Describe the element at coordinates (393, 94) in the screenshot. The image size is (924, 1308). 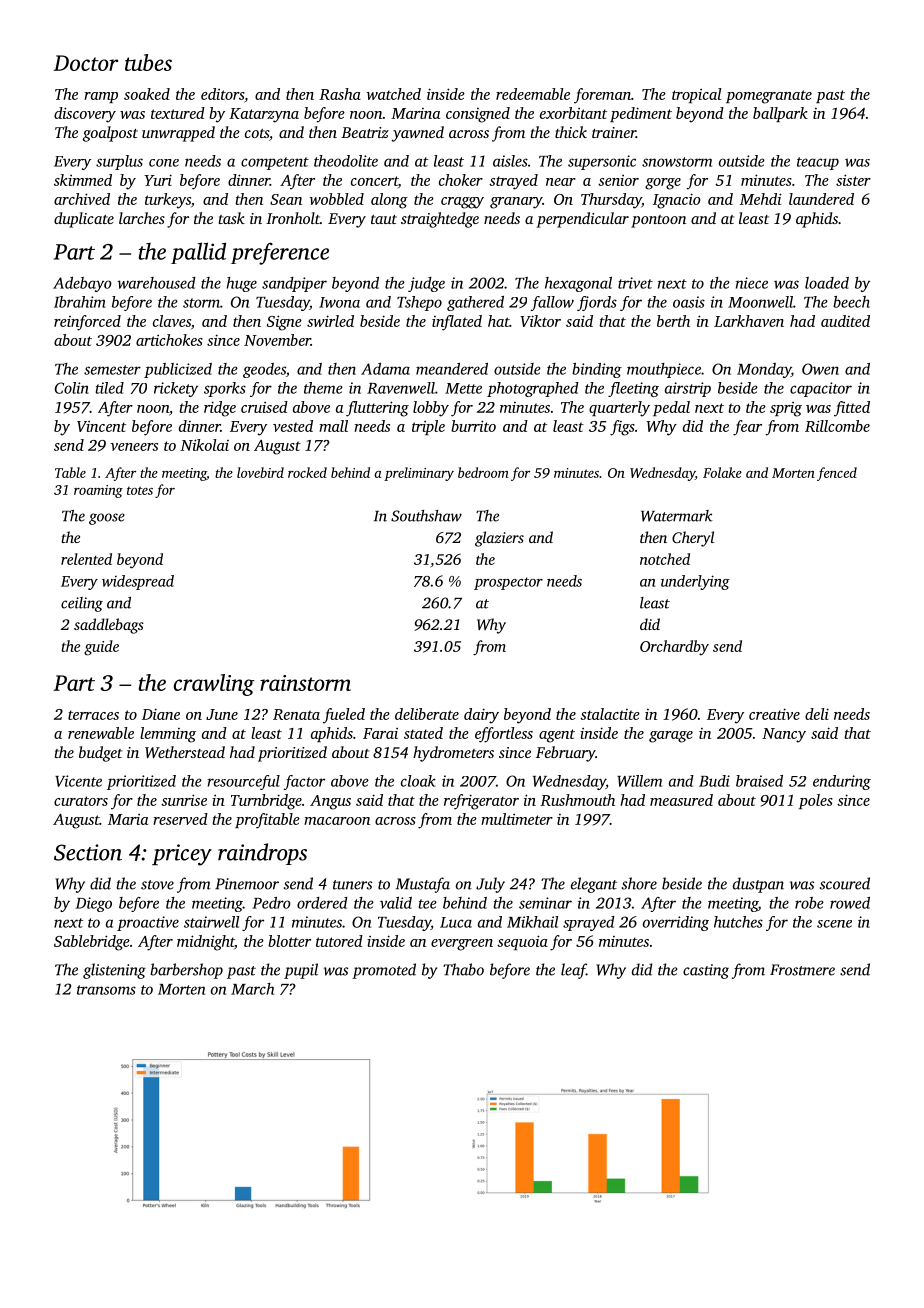
I see `watched` at that location.
